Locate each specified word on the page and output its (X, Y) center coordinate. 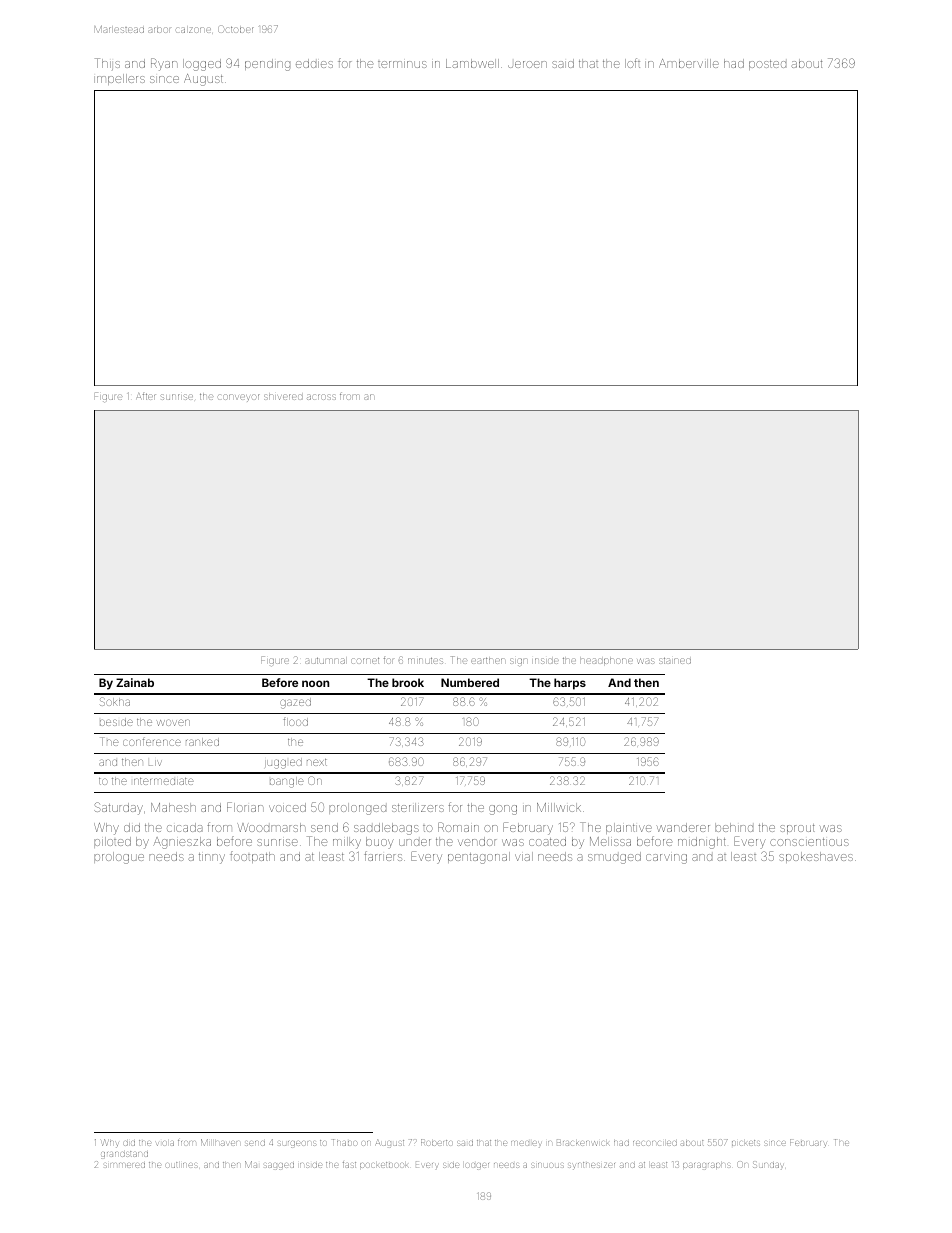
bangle (287, 782)
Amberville (689, 63)
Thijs (107, 64)
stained (675, 660)
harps (570, 684)
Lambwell (472, 63)
